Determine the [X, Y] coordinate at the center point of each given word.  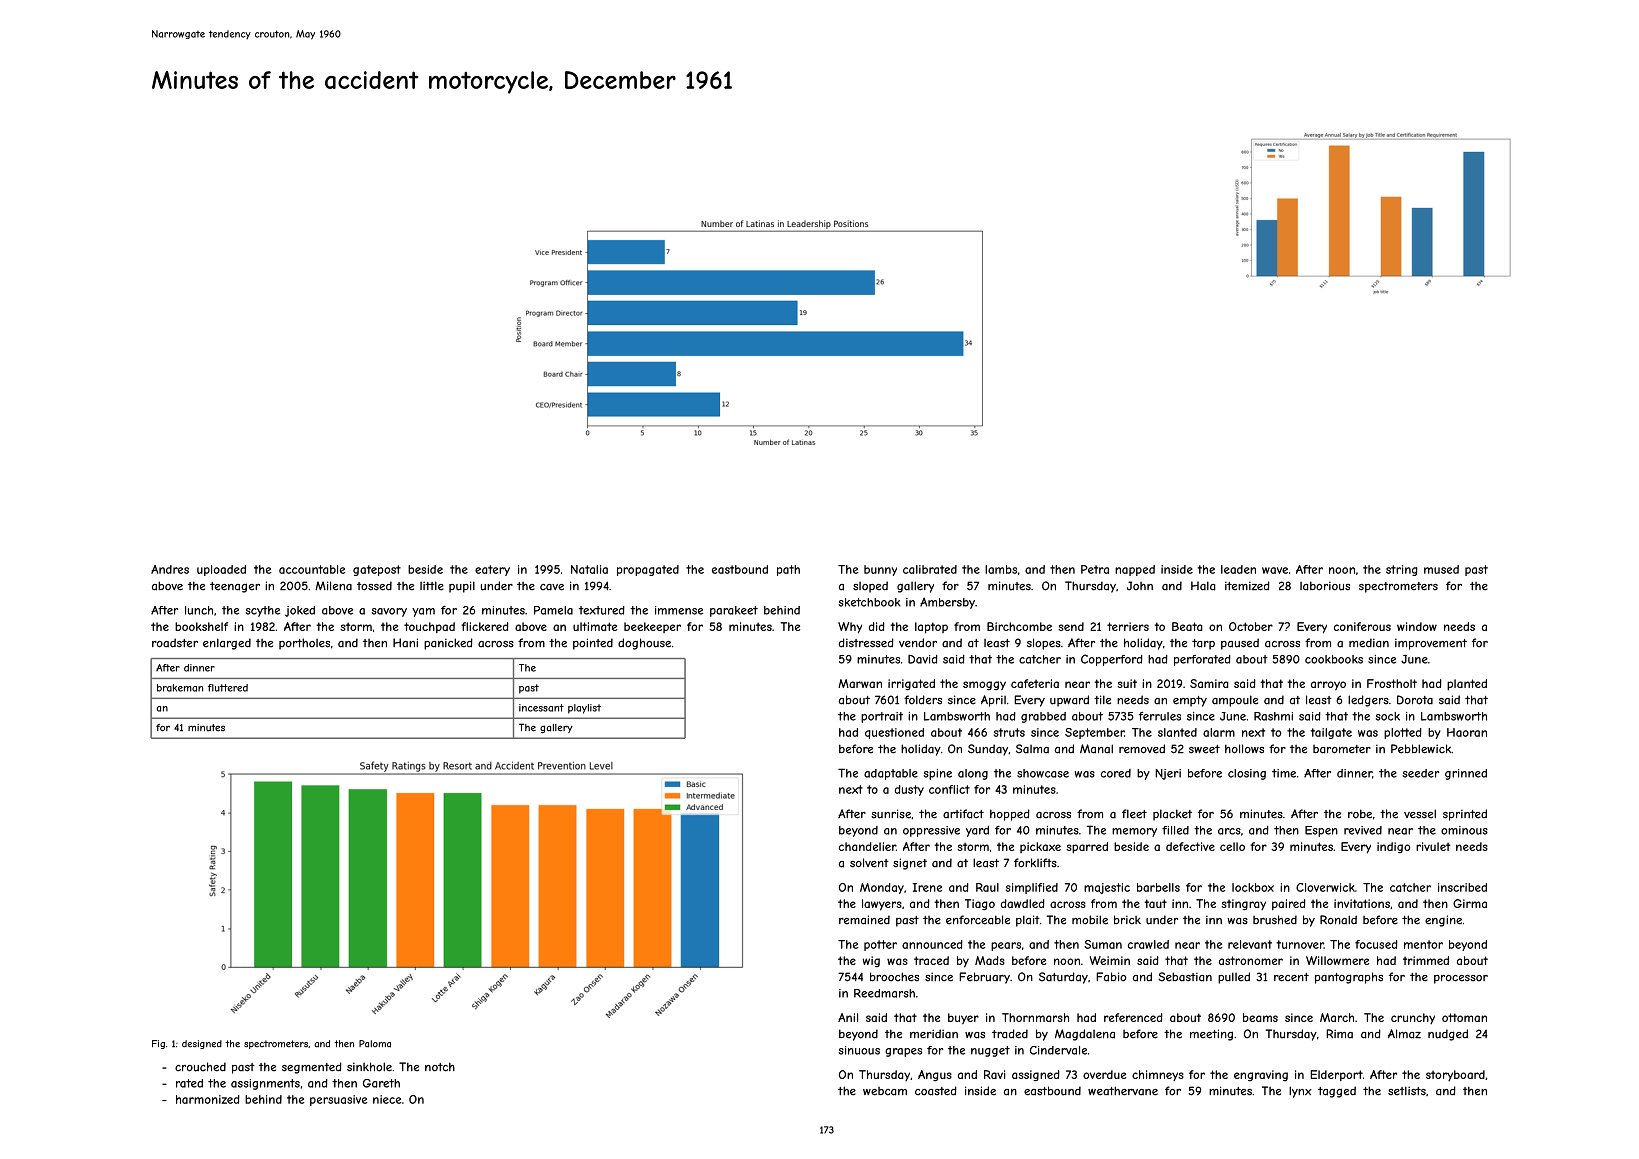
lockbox [1253, 887]
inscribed [1462, 887]
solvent [869, 863]
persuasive [338, 1100]
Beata [1187, 626]
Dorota [1415, 700]
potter [880, 945]
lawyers [882, 905]
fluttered [228, 688]
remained [864, 920]
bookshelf [201, 626]
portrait [882, 717]
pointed [593, 644]
